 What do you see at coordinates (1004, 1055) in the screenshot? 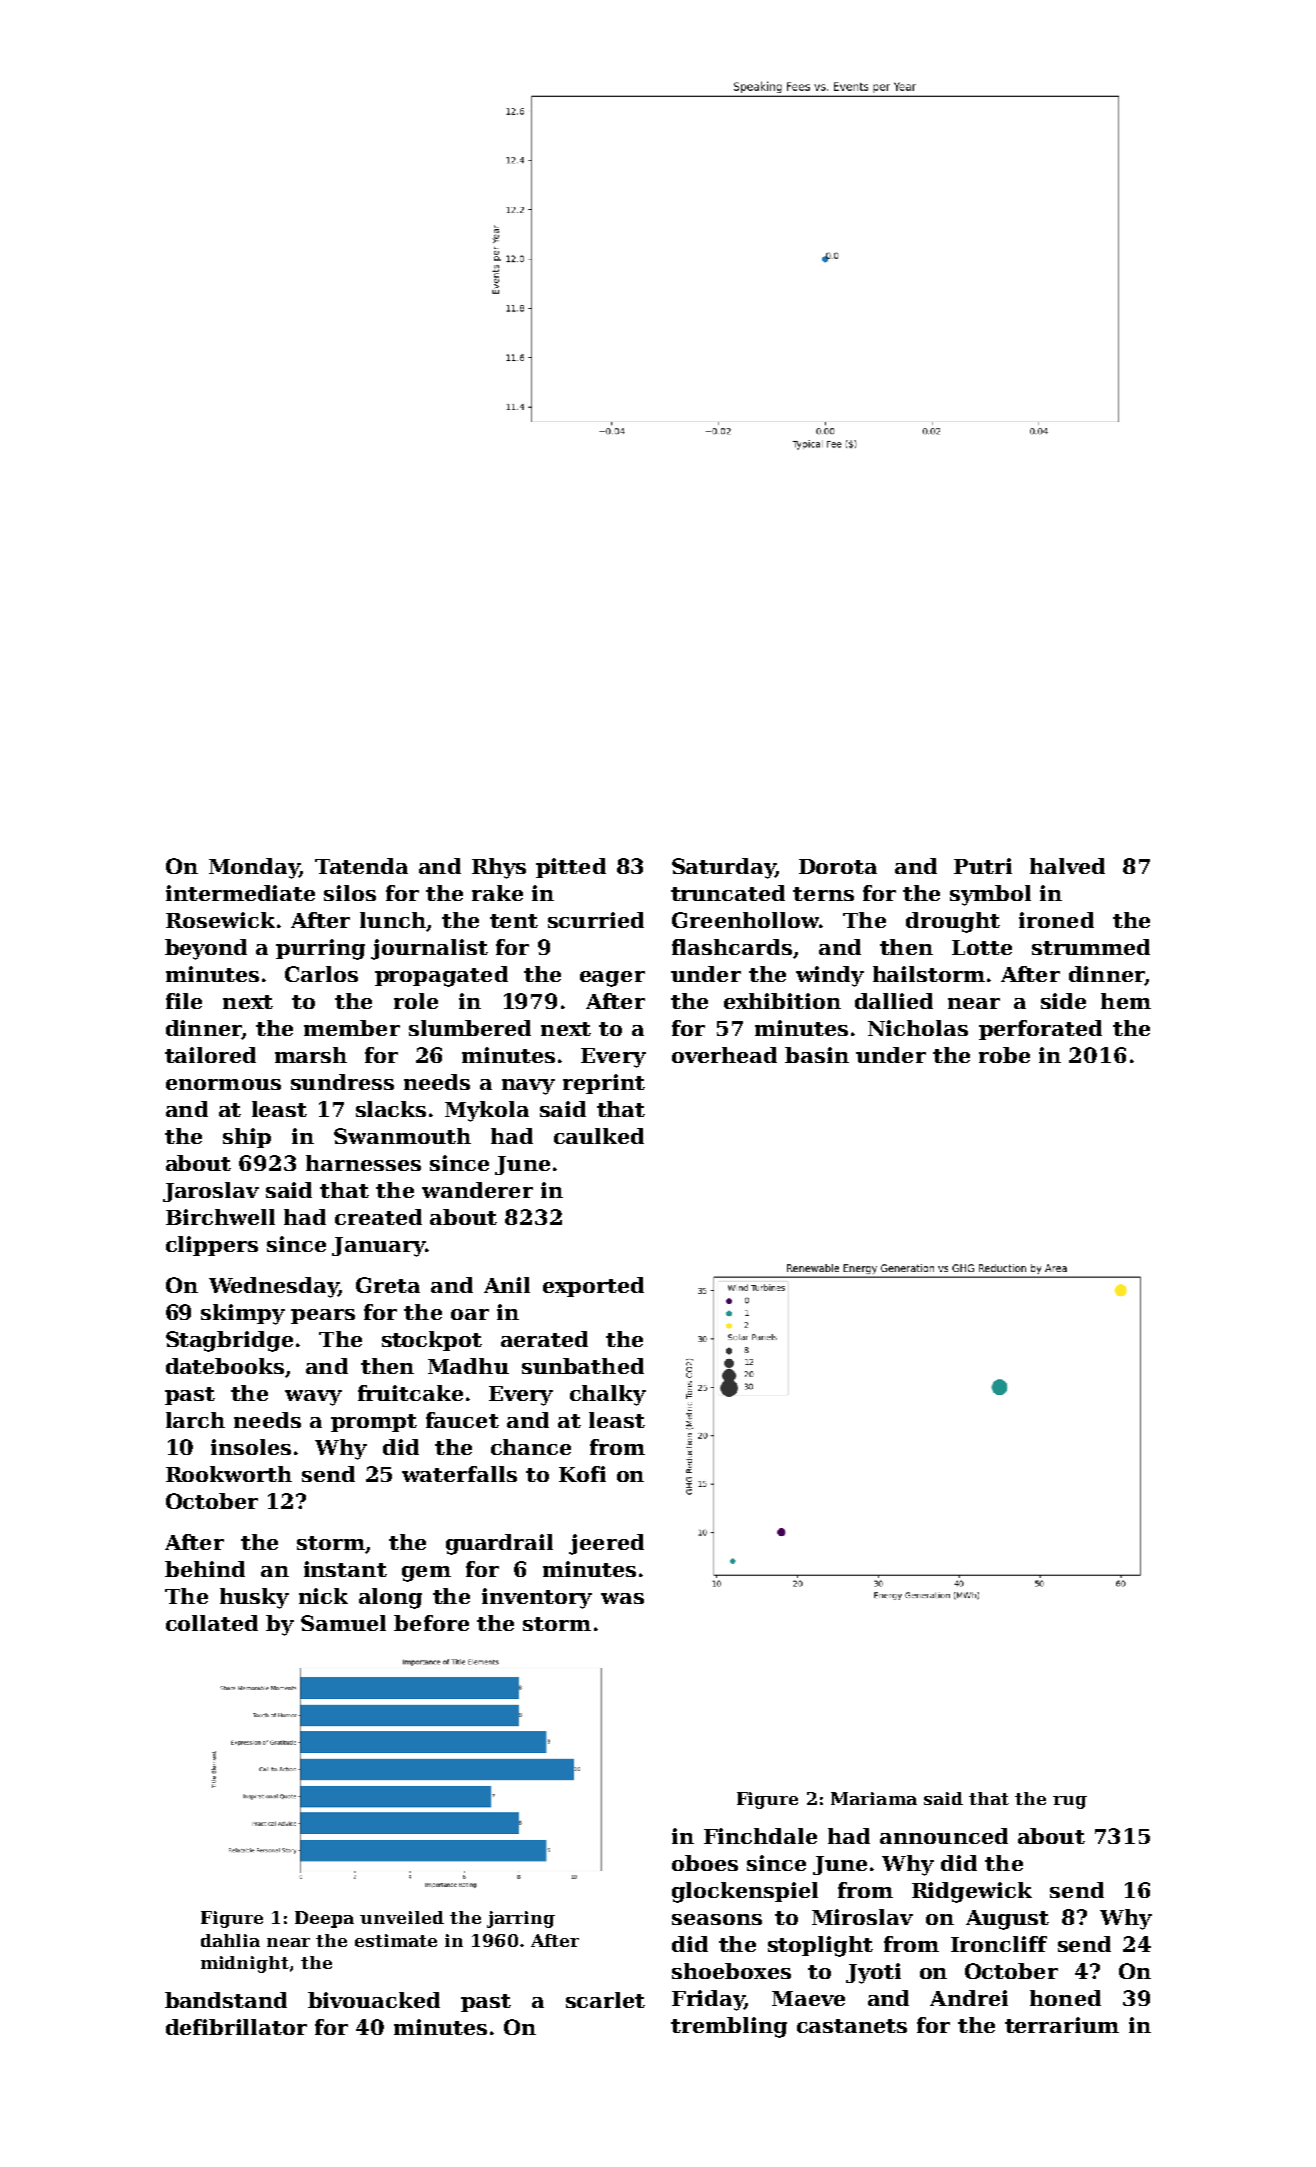
I see `robe` at bounding box center [1004, 1055].
